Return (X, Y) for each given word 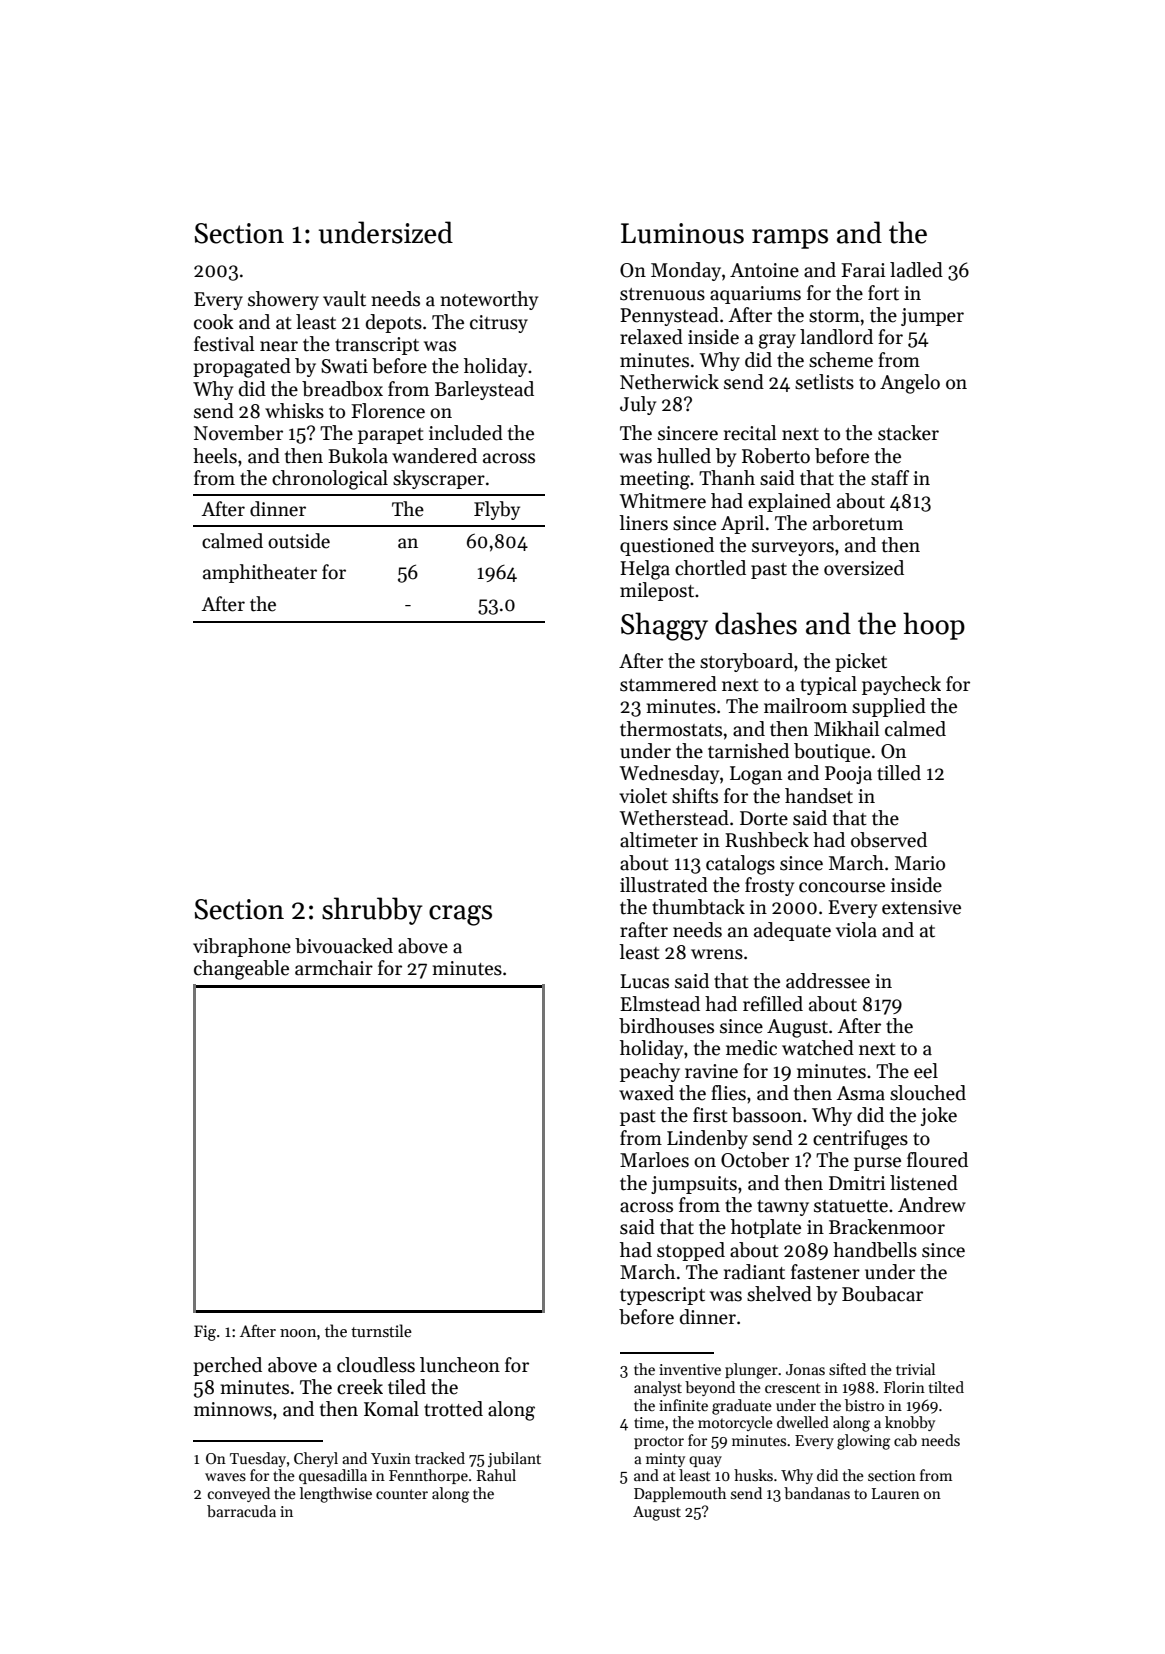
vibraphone (242, 947)
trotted (453, 1409)
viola (856, 930)
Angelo (910, 384)
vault (344, 299)
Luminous (682, 233)
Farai (863, 270)
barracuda (241, 1511)
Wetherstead (674, 818)
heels (215, 456)
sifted (847, 1369)
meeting (655, 480)
